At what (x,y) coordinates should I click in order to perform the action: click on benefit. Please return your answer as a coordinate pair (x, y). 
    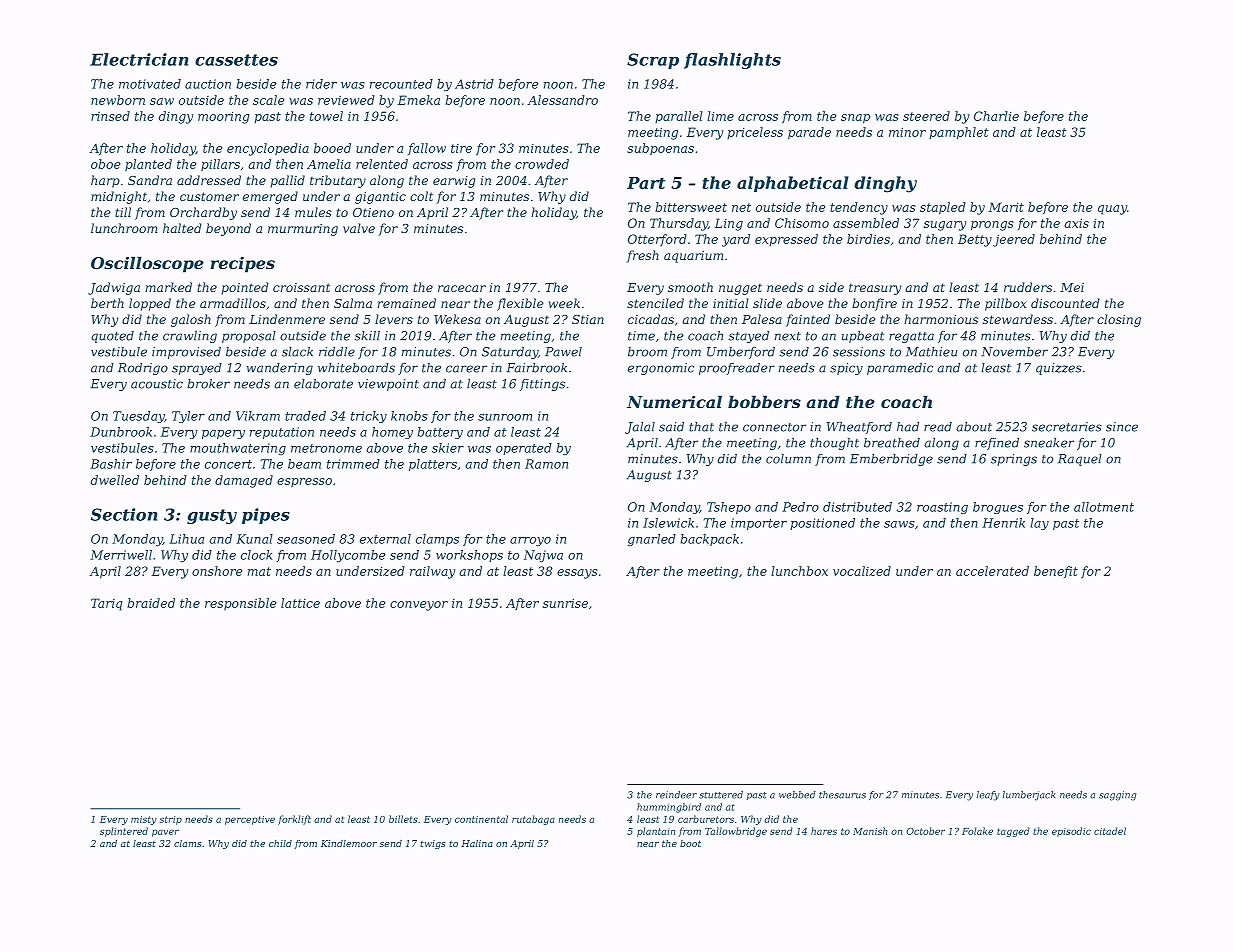
    Looking at the image, I should click on (1056, 572).
